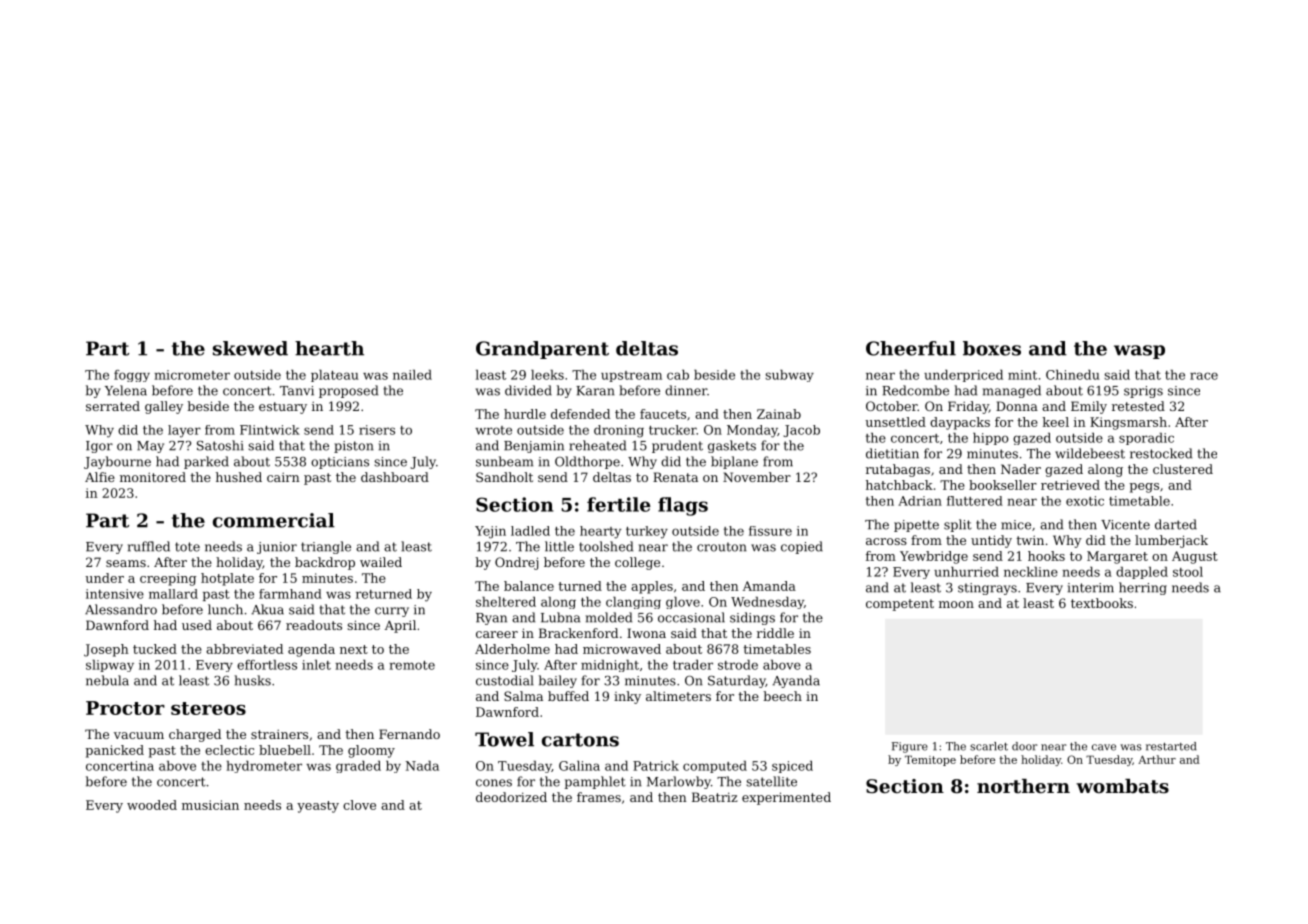  I want to click on mint, so click(1022, 375).
